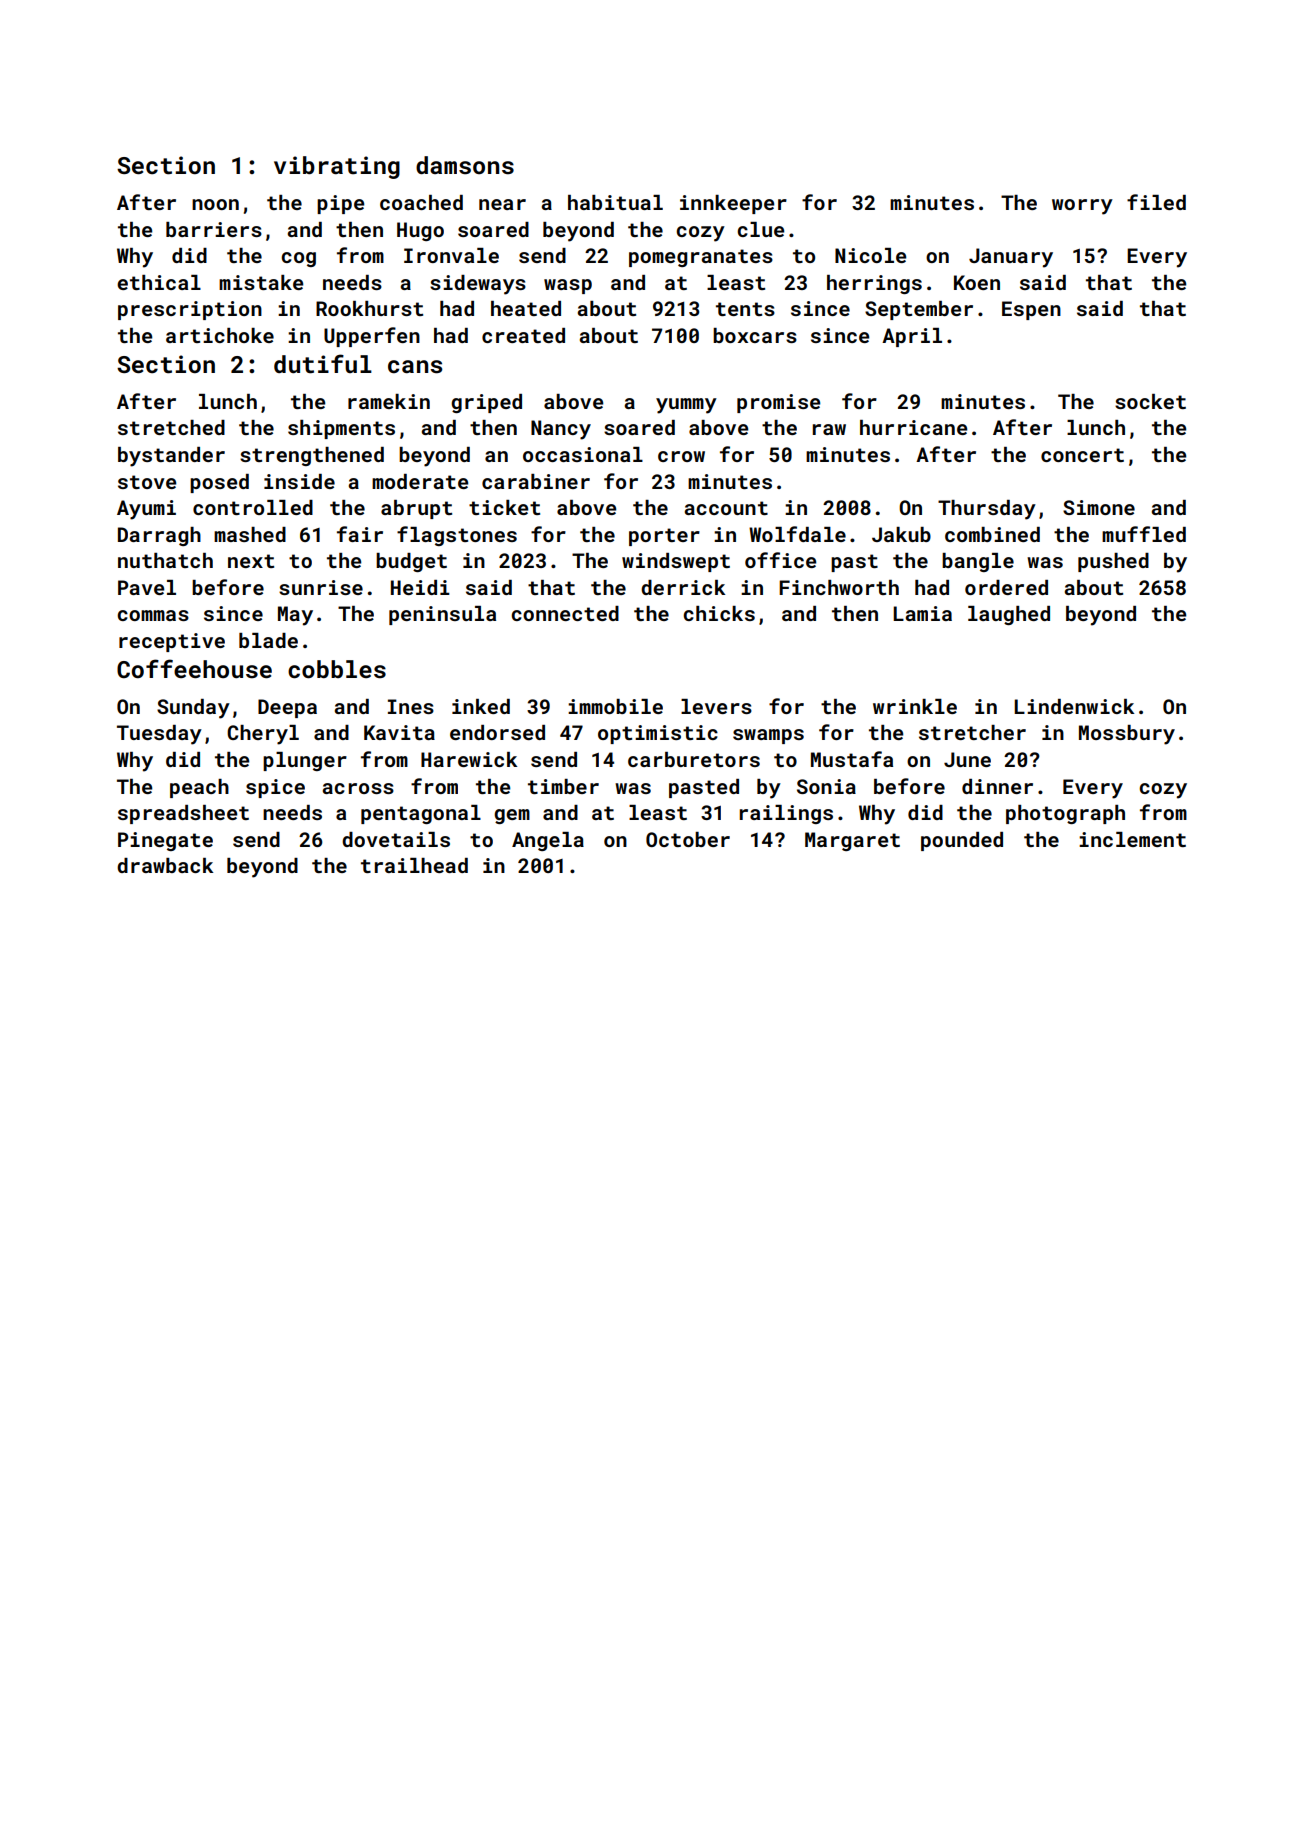 Image resolution: width=1304 pixels, height=1845 pixels. I want to click on noon, so click(215, 204).
